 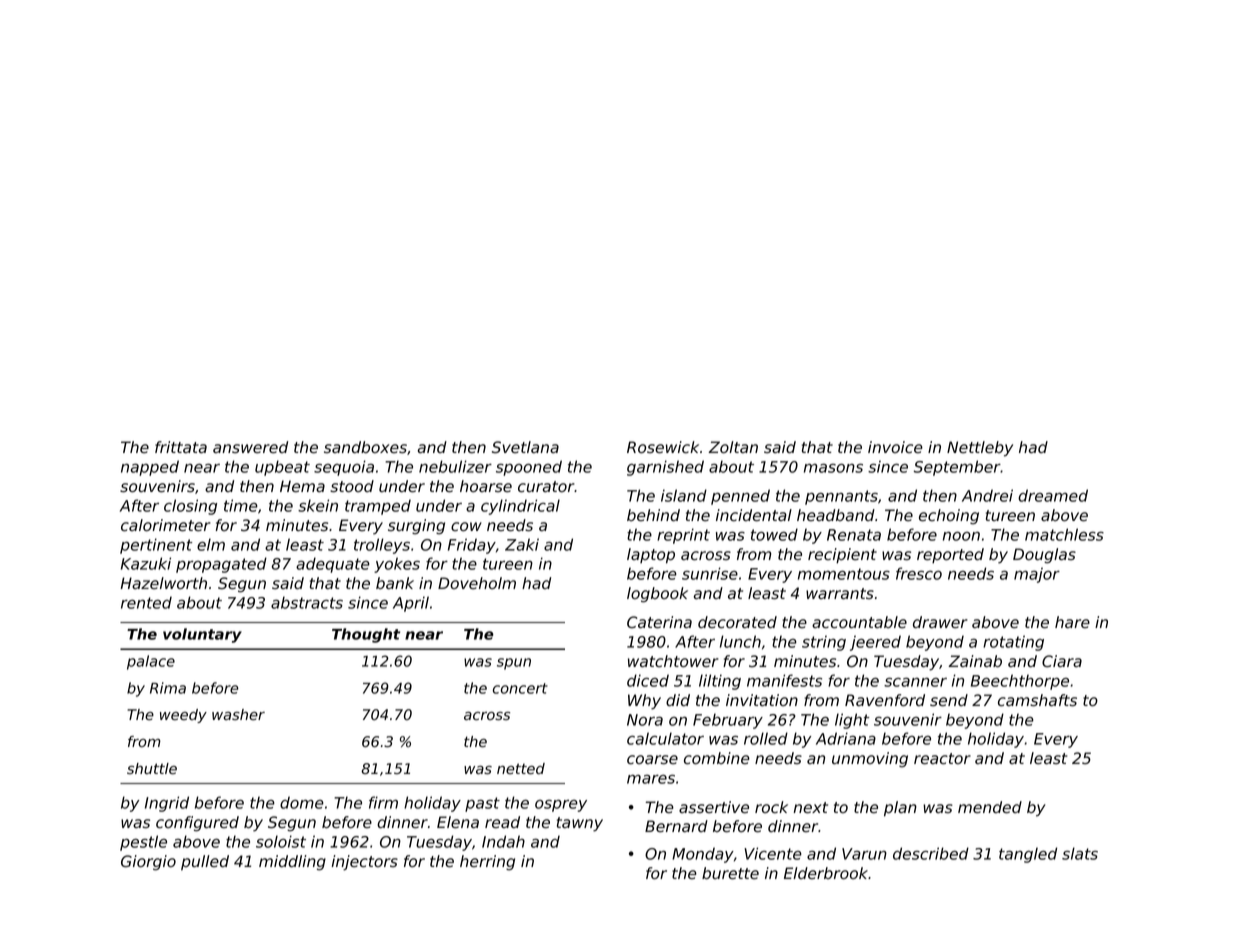 What do you see at coordinates (942, 759) in the screenshot?
I see `reactor` at bounding box center [942, 759].
